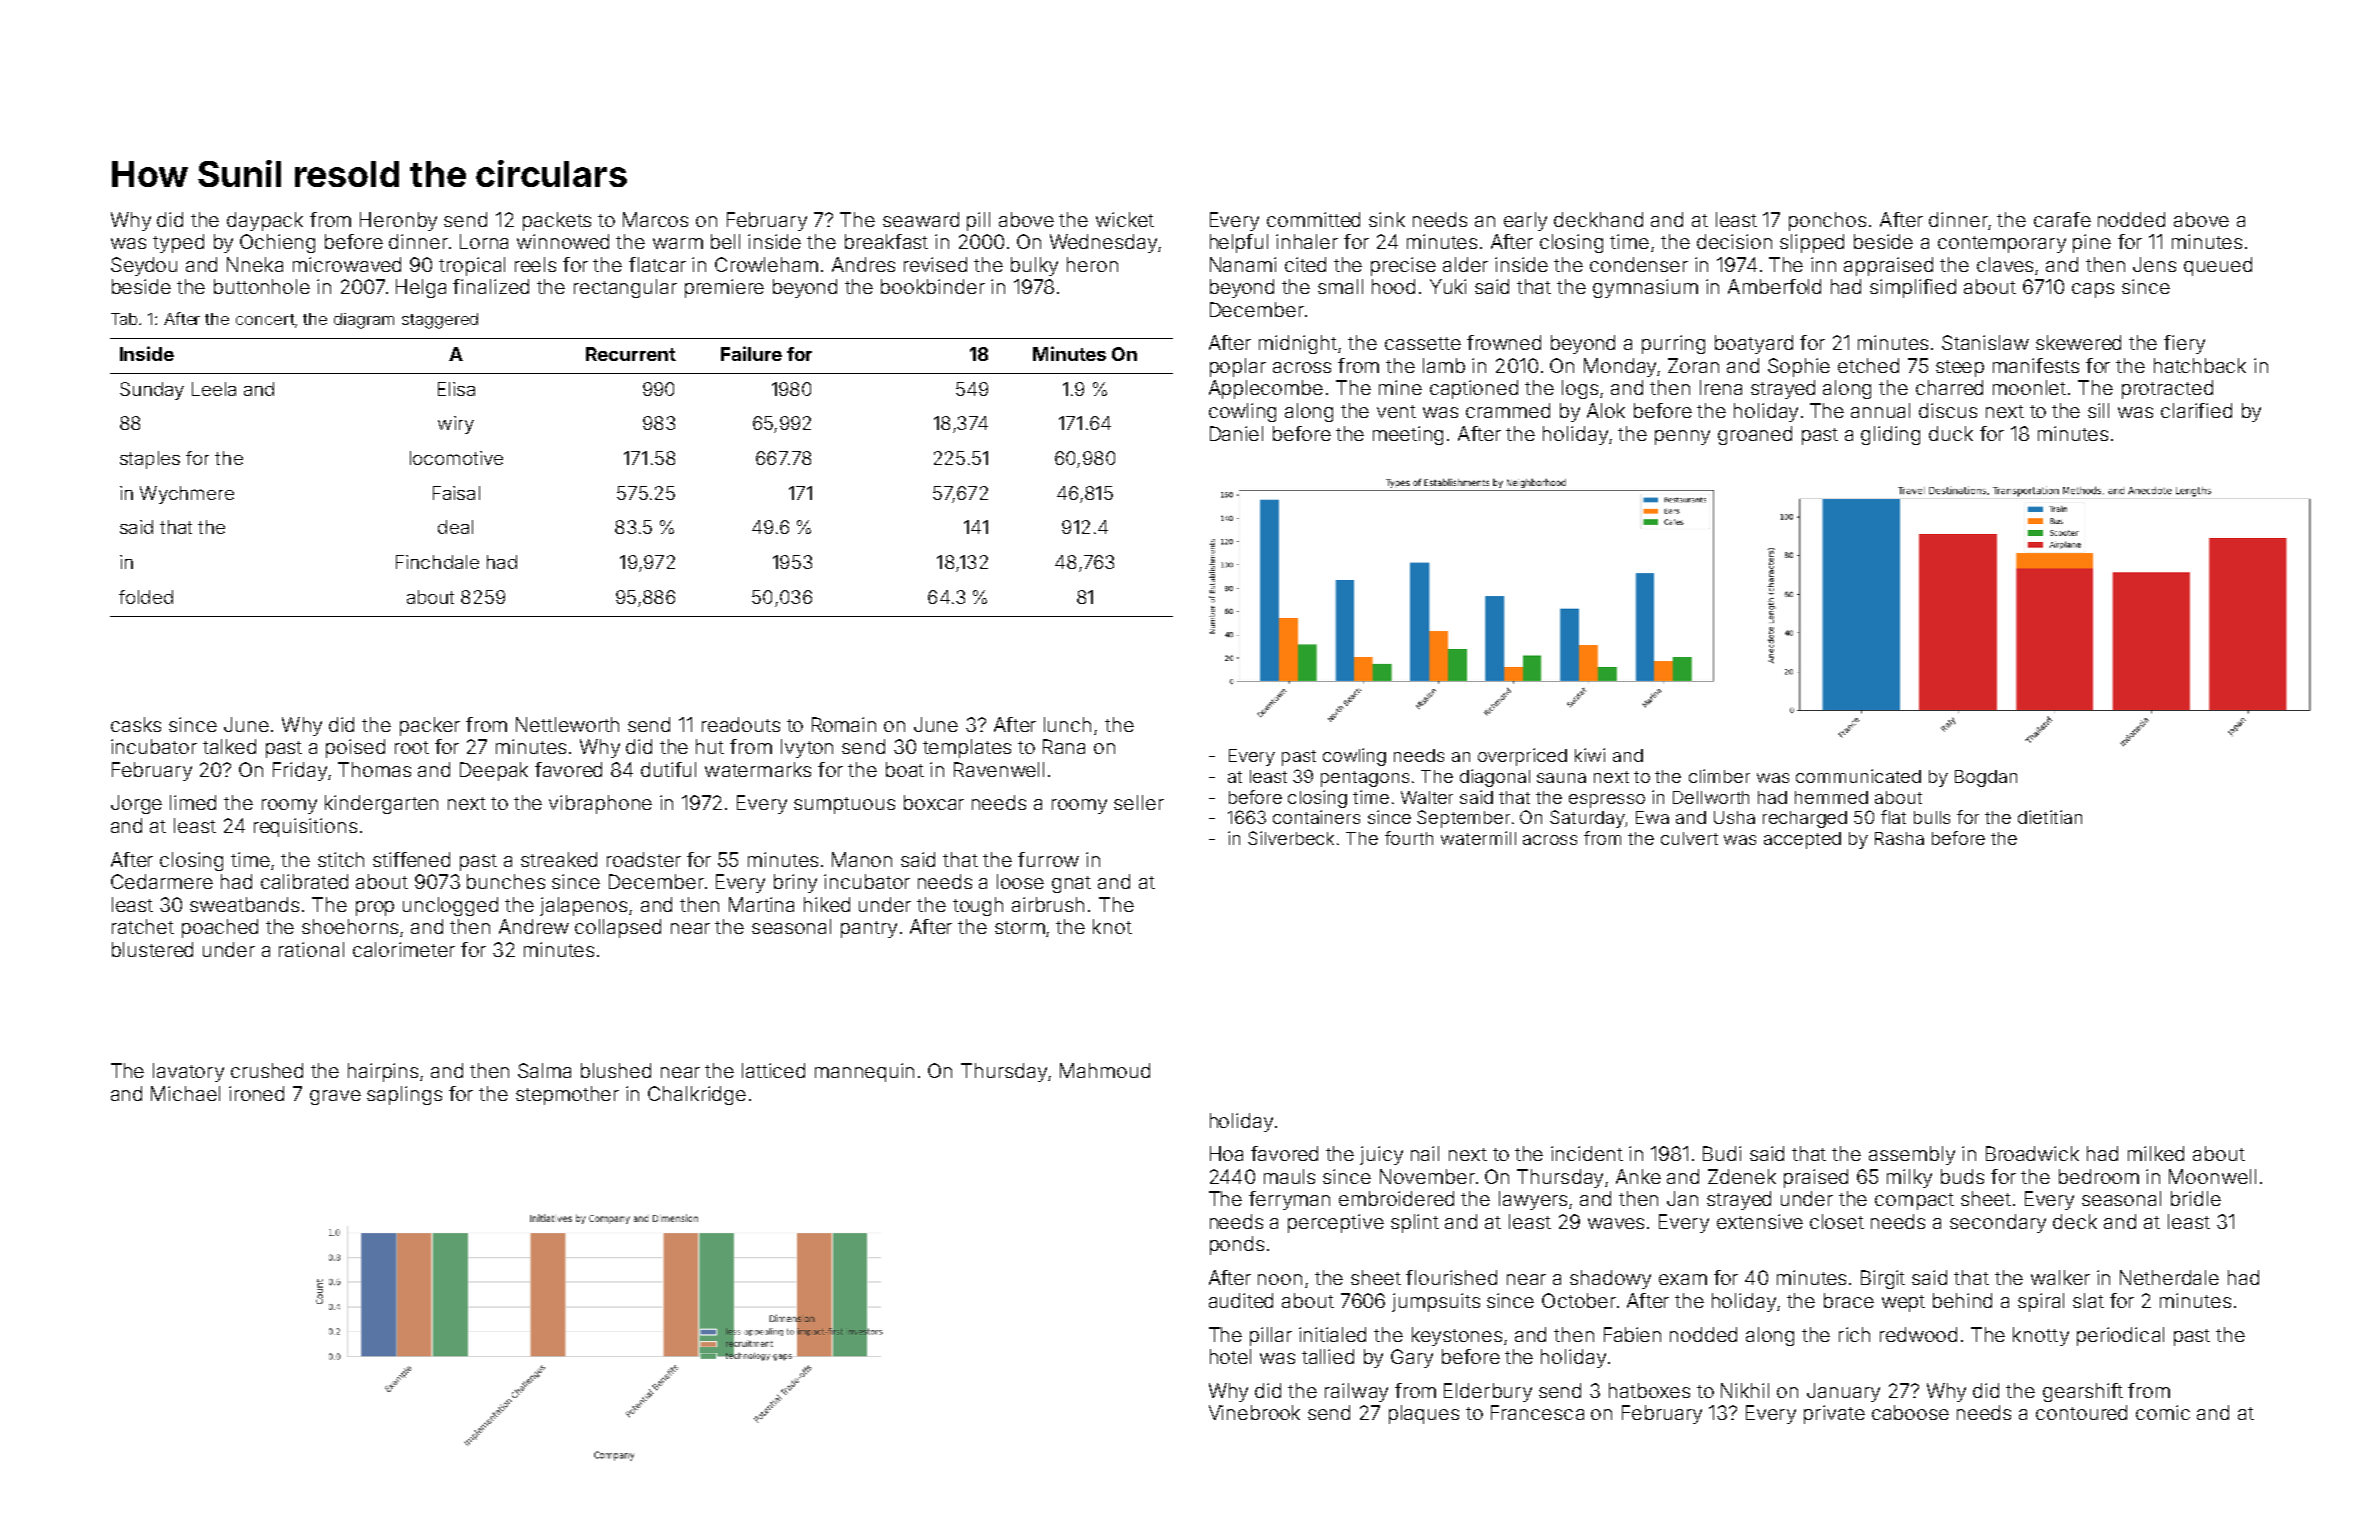 The width and height of the screenshot is (2380, 1540). Describe the element at coordinates (2062, 219) in the screenshot. I see `carafe` at that location.
